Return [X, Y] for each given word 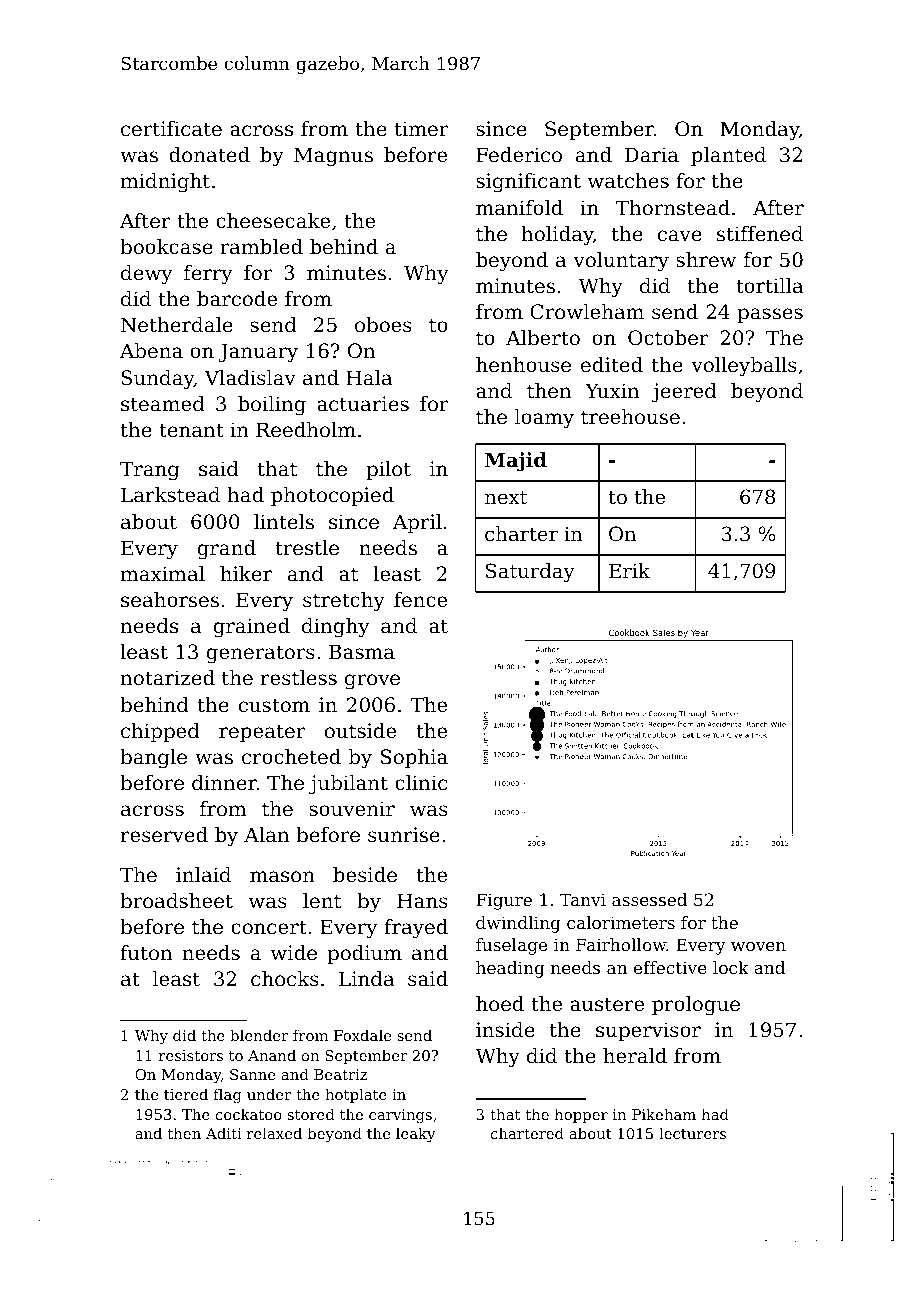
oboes [383, 325]
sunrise [404, 835]
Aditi [224, 1133]
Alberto [543, 338]
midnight [165, 183]
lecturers [692, 1133]
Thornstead [673, 208]
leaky [416, 1135]
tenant [191, 430]
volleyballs [744, 367]
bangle [153, 759]
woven [758, 946]
